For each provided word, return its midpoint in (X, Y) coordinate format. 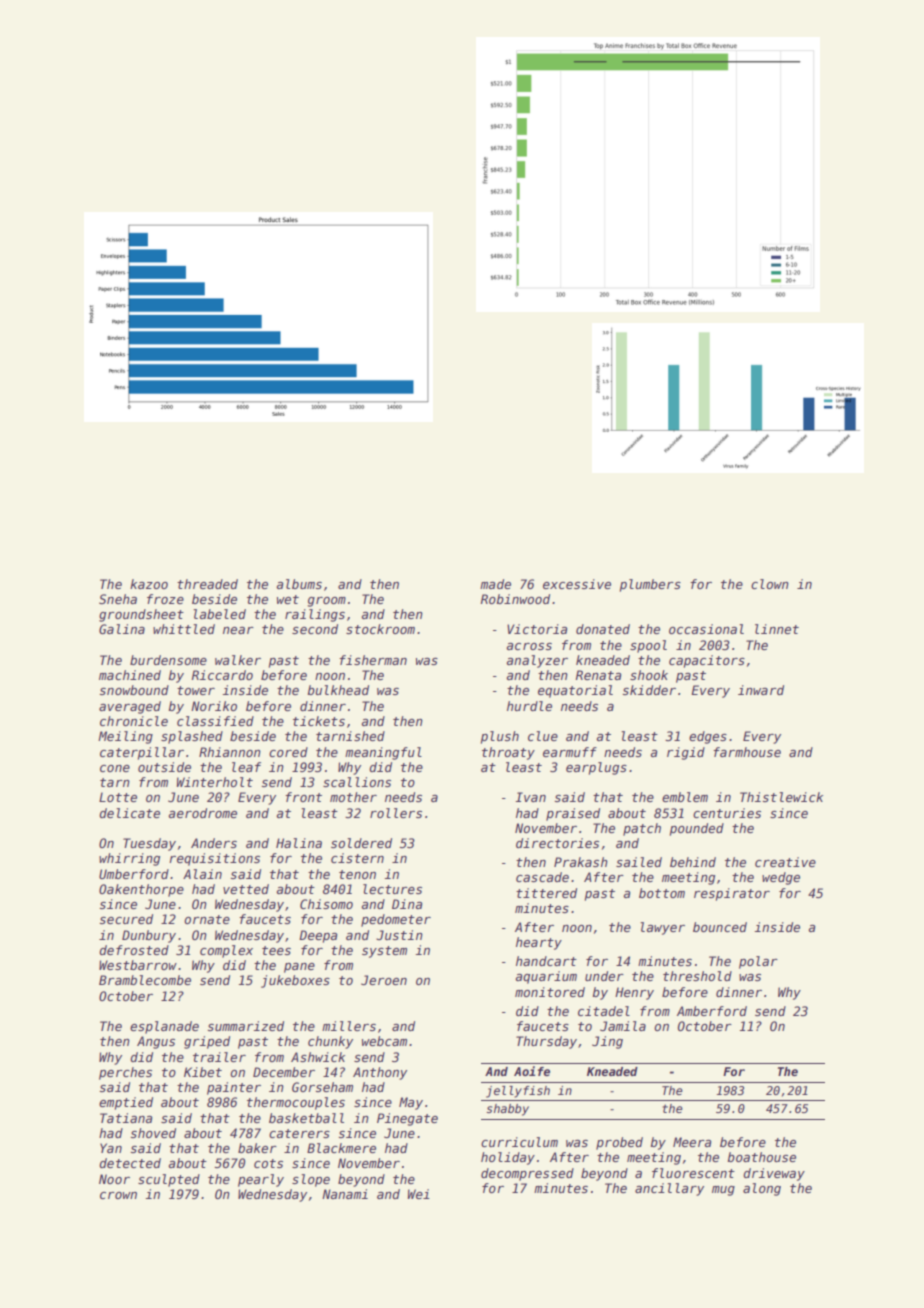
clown (770, 584)
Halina (299, 843)
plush (500, 737)
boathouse (762, 1157)
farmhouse (747, 752)
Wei (419, 1194)
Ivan (531, 797)
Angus (156, 1042)
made (495, 584)
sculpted (169, 1180)
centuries (727, 813)
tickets (319, 721)
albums (299, 584)
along (762, 1189)
